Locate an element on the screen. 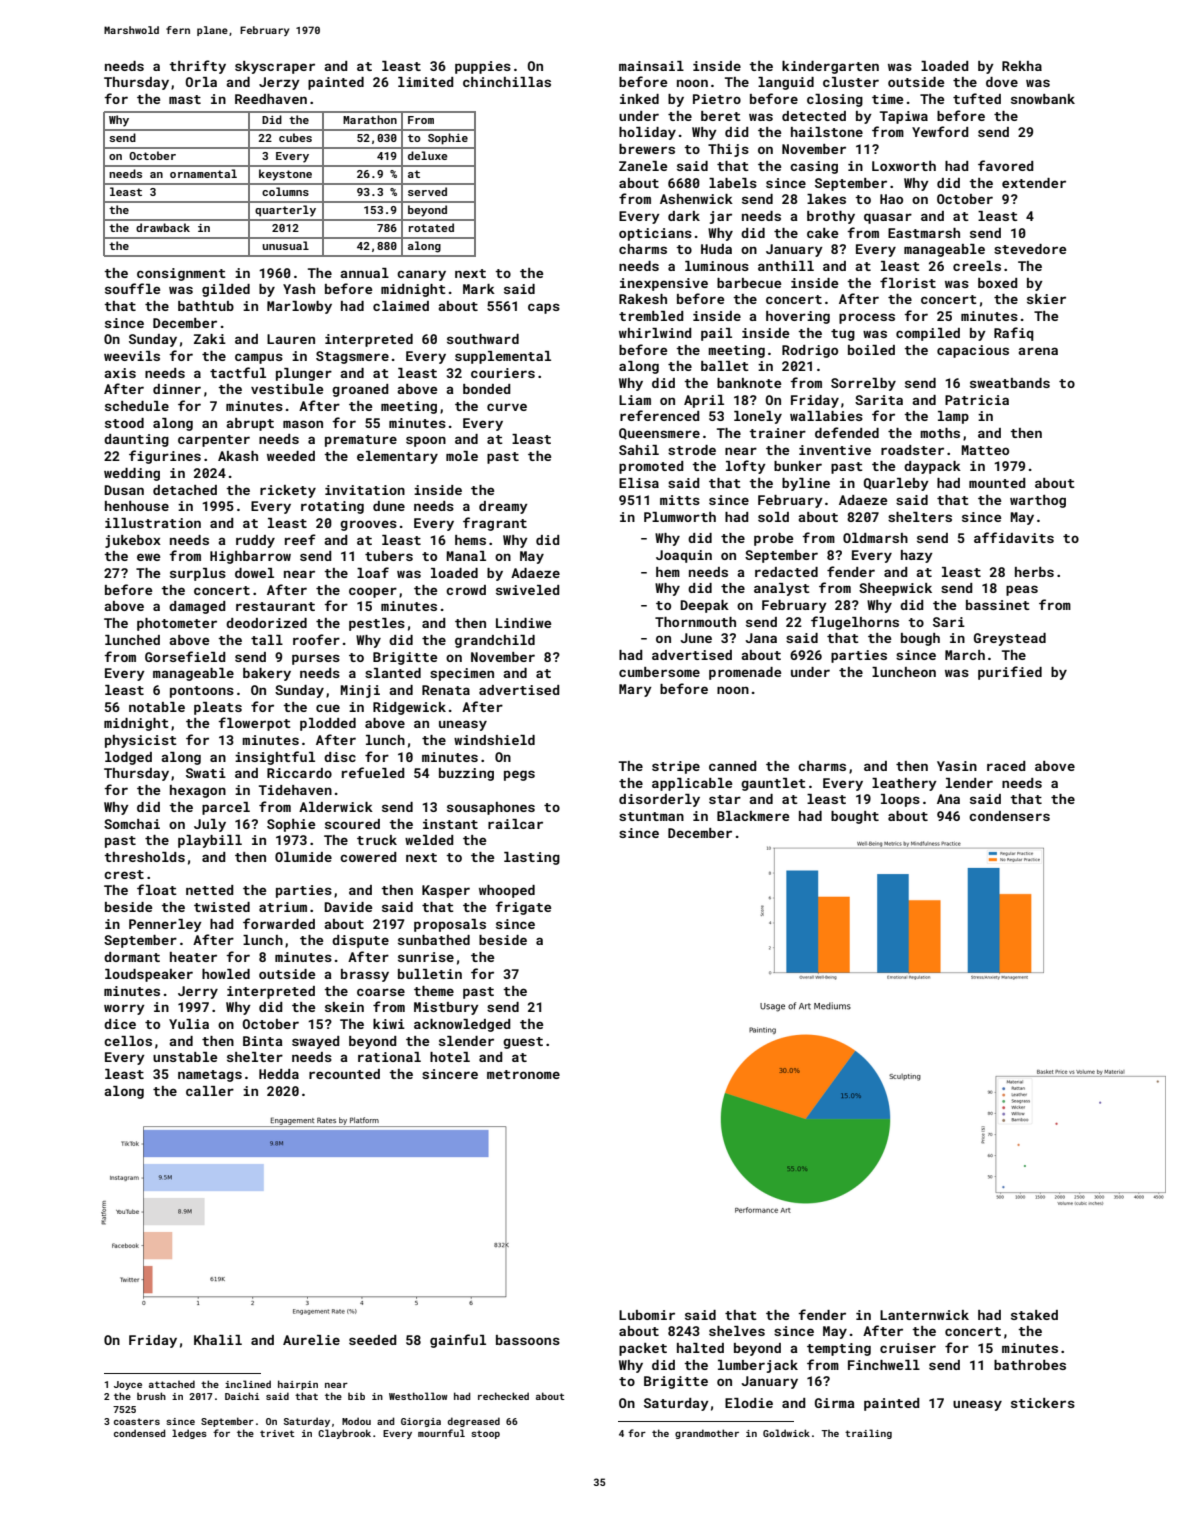 Image resolution: width=1187 pixels, height=1536 pixels. loops is located at coordinates (900, 800).
